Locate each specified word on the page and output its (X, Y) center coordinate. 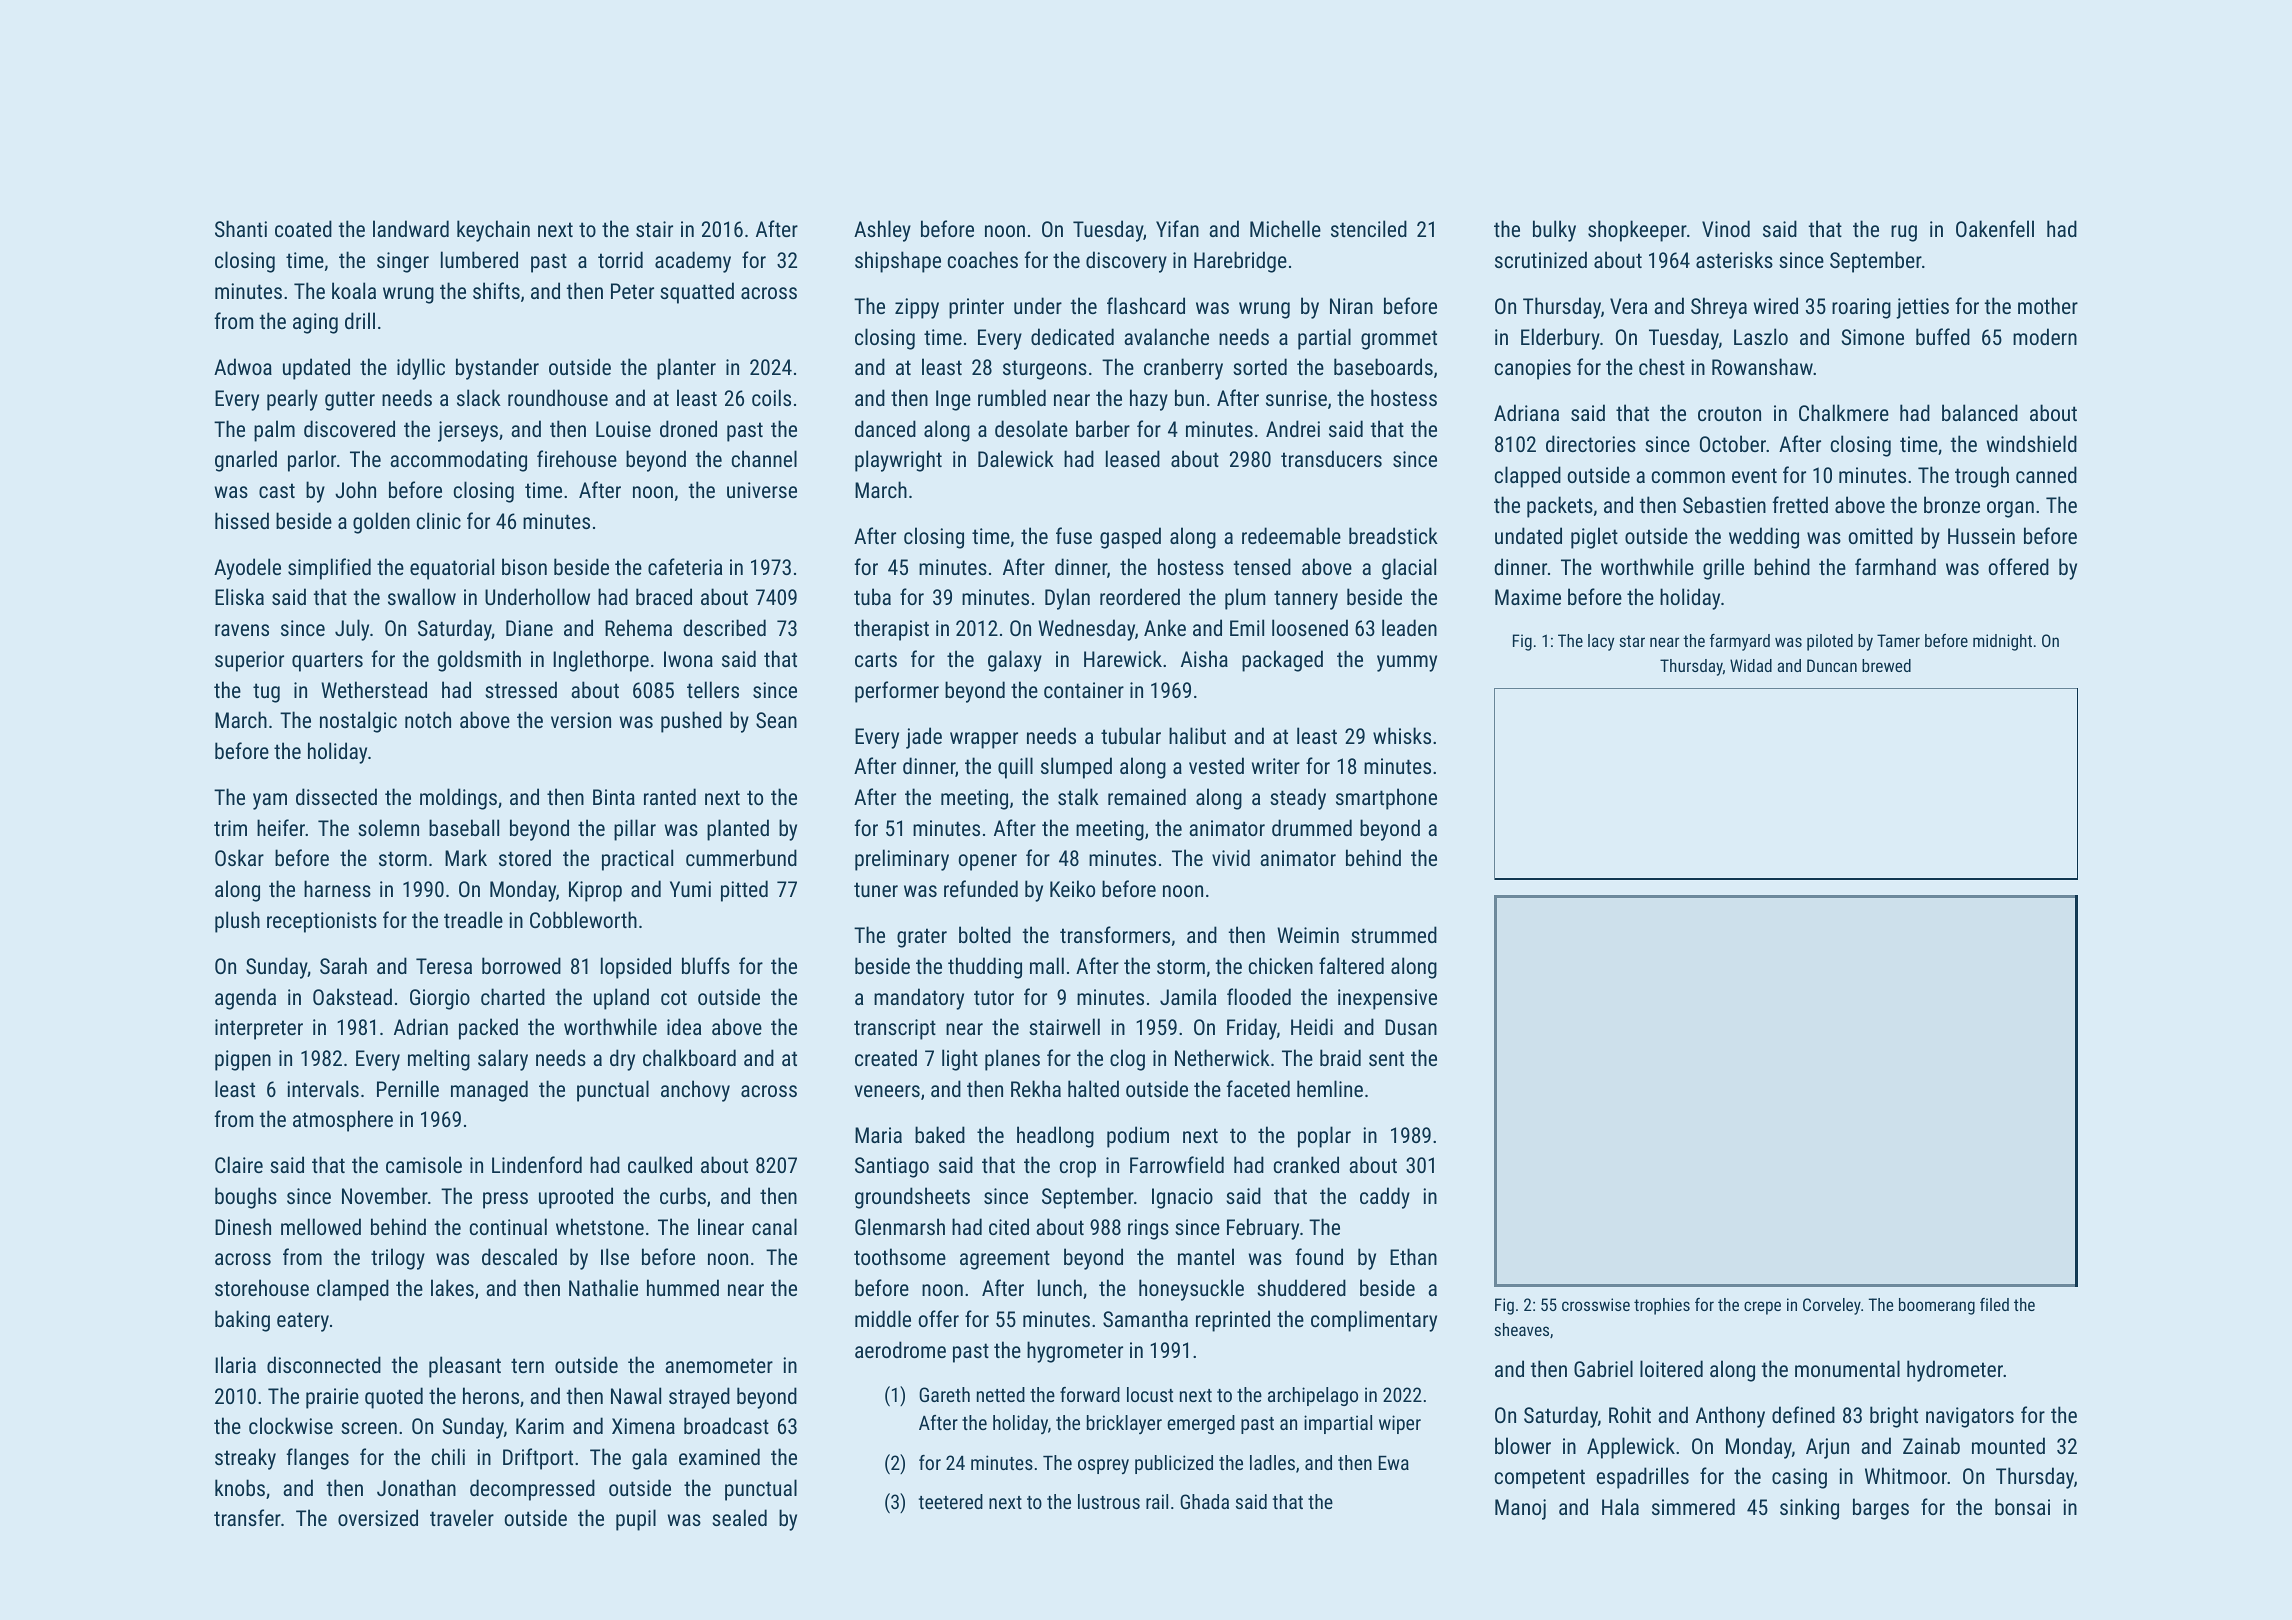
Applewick (1631, 1448)
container (1084, 690)
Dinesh (243, 1226)
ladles (1272, 1462)
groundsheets (912, 1198)
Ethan (1413, 1256)
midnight (2002, 642)
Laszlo (1761, 336)
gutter (350, 401)
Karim (540, 1426)
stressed (521, 689)
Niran (1351, 306)
